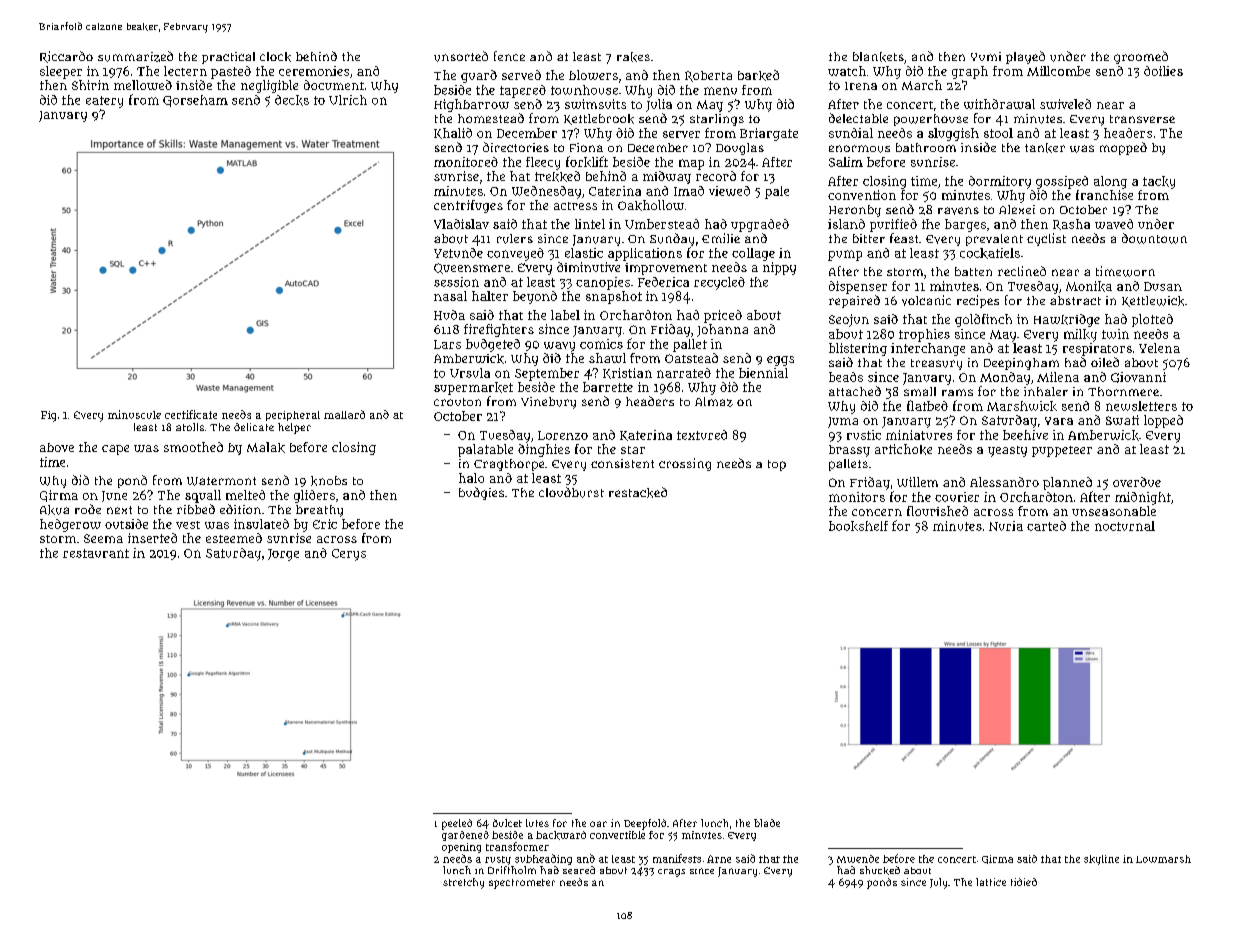 The image size is (1233, 952). I want to click on bookshelf, so click(858, 526).
